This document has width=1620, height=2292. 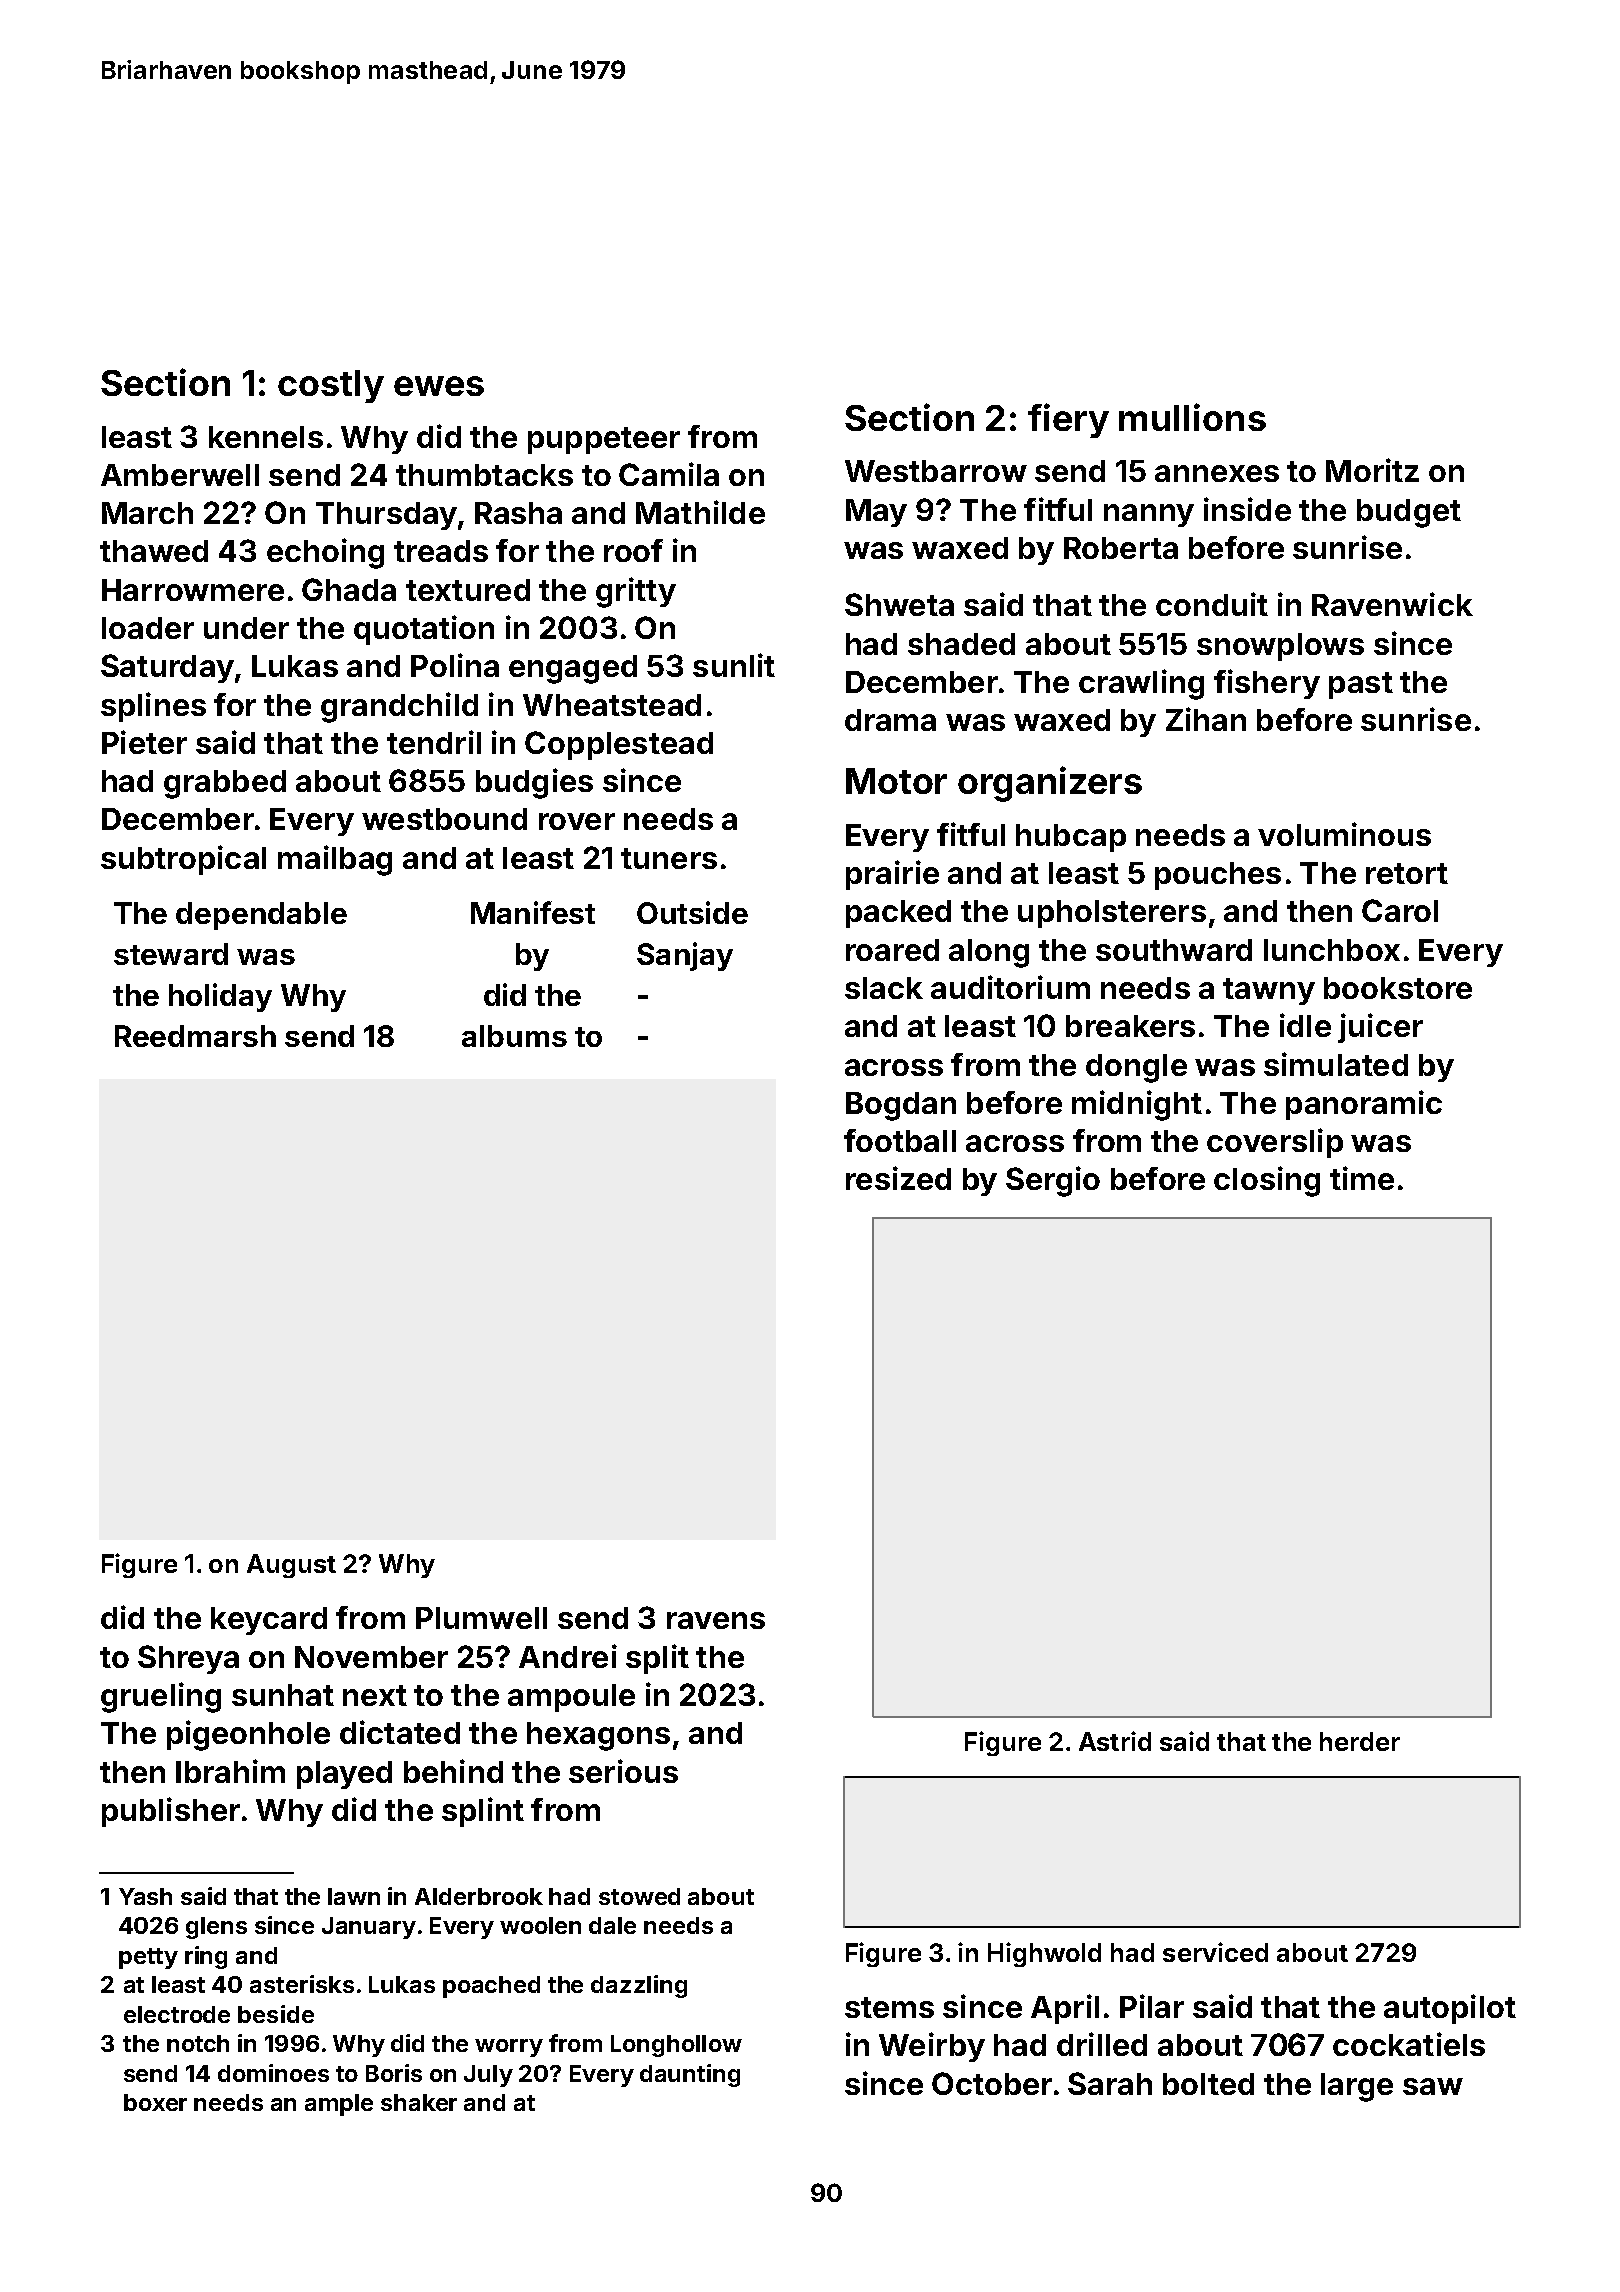 What do you see at coordinates (898, 1178) in the document?
I see `resized` at bounding box center [898, 1178].
